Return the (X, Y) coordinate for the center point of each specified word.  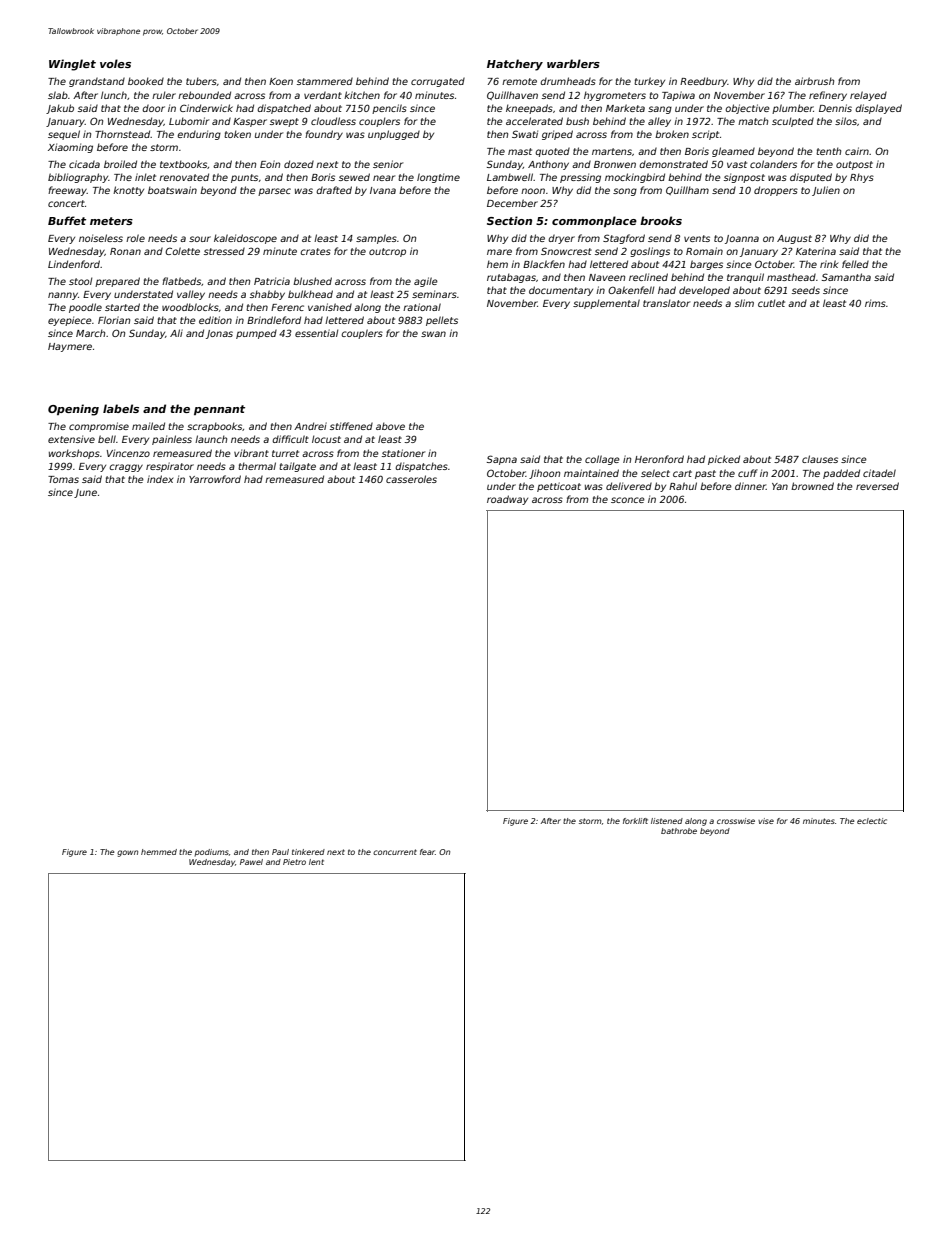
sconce (628, 500)
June (85, 493)
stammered (325, 81)
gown (127, 853)
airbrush (814, 81)
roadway (507, 500)
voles (115, 63)
